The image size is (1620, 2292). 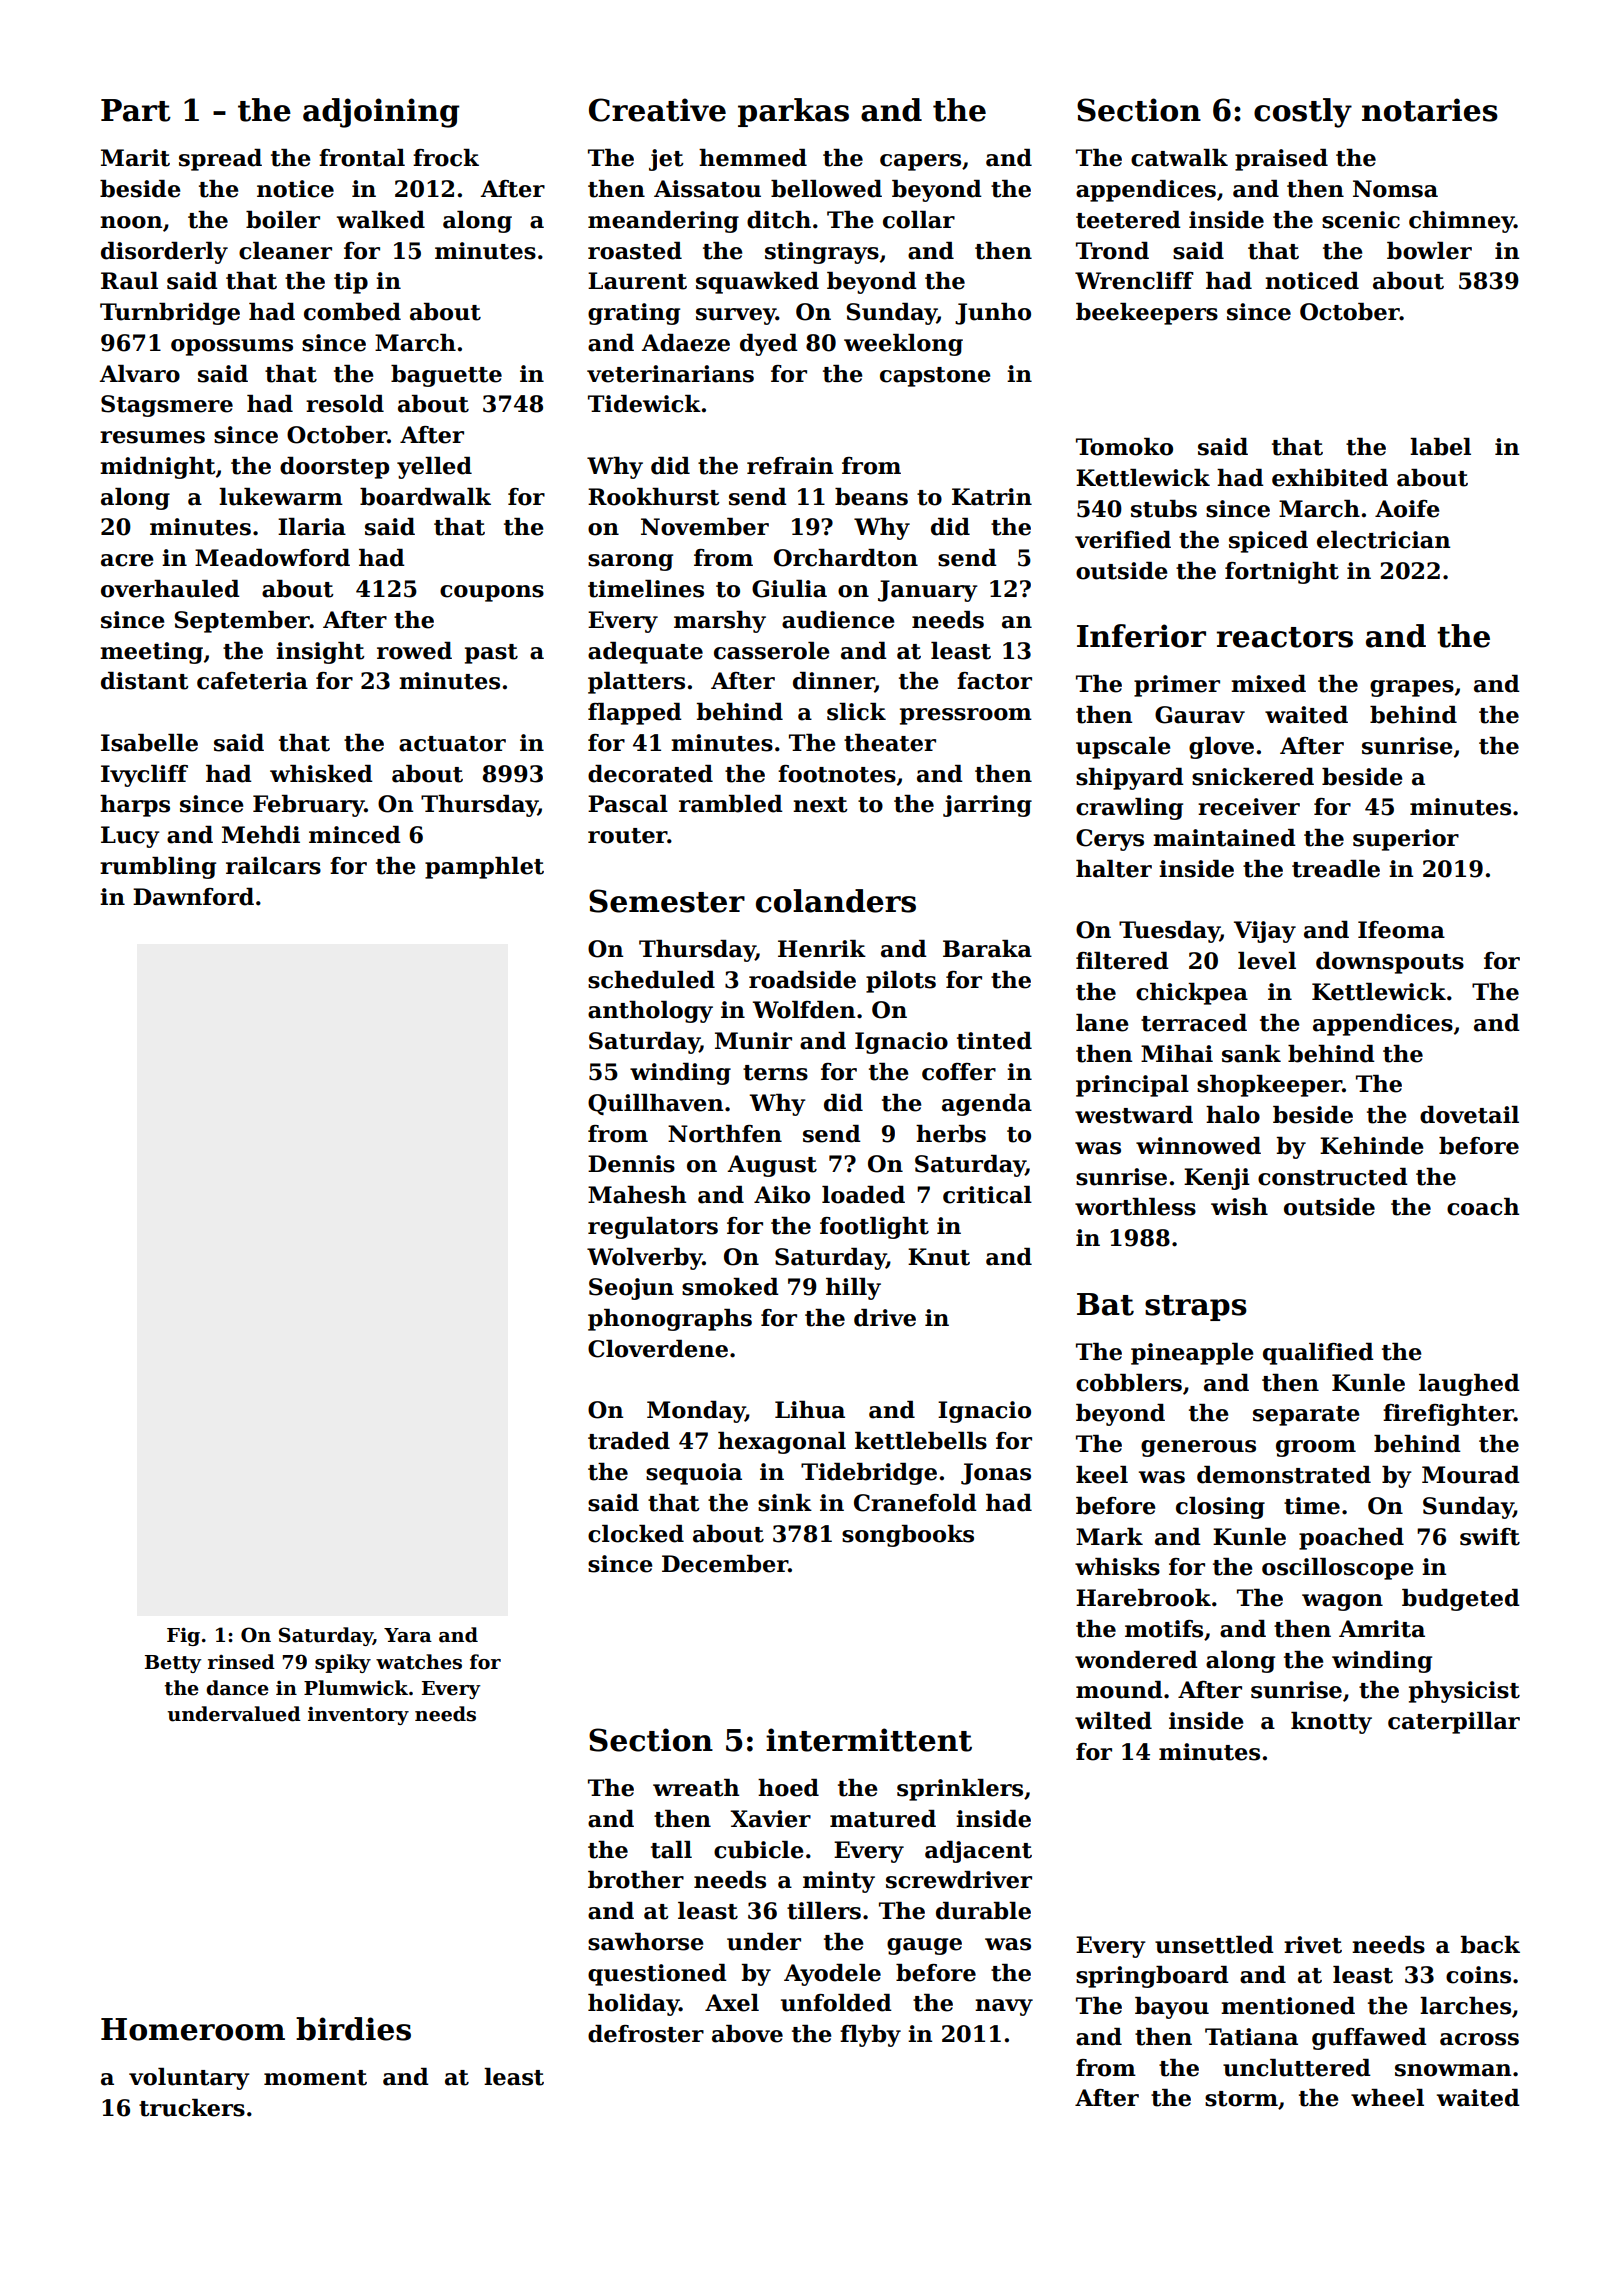 What do you see at coordinates (353, 2029) in the page?
I see `birdies` at bounding box center [353, 2029].
